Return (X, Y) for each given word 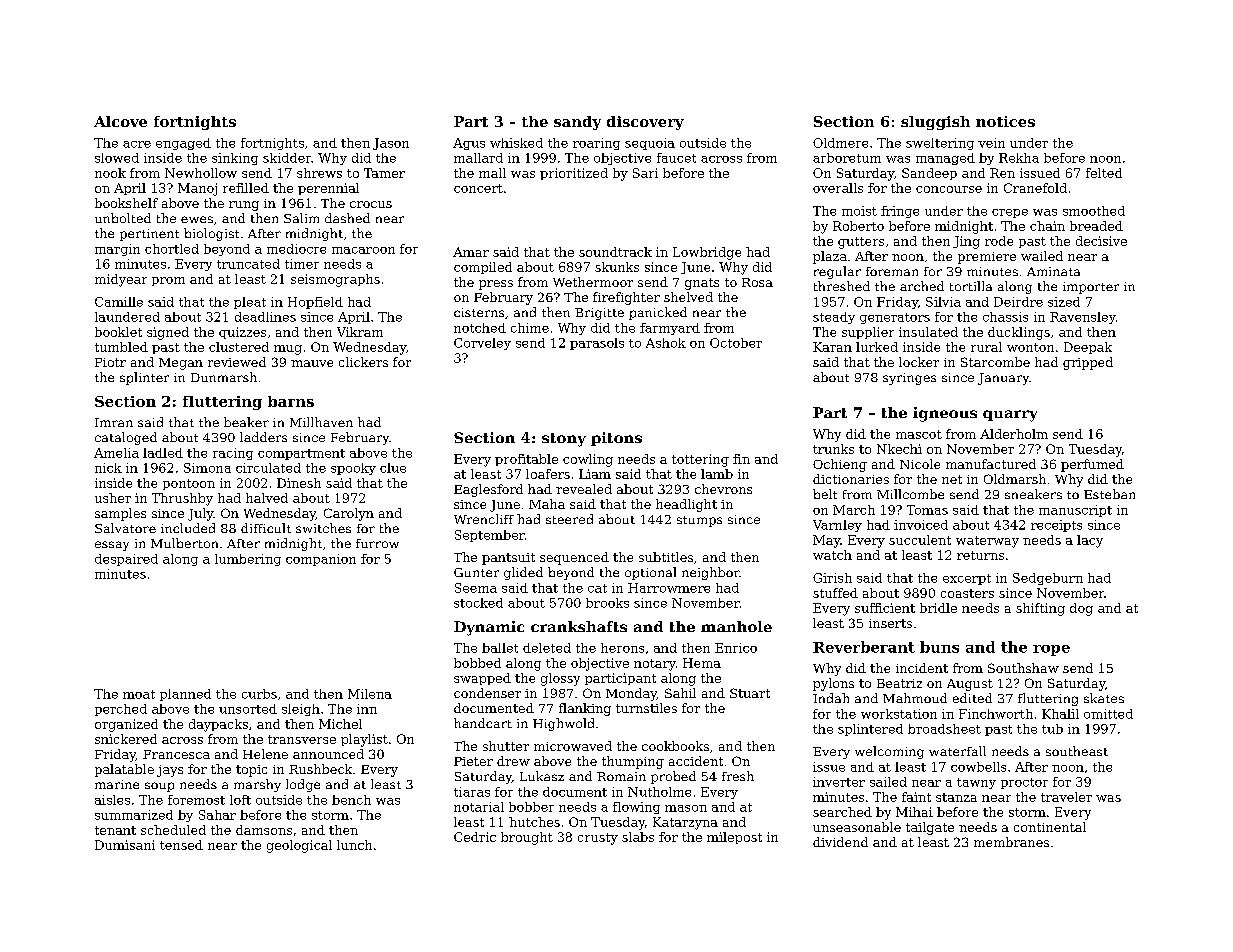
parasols (597, 344)
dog (1081, 609)
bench (351, 800)
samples (120, 514)
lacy (1090, 541)
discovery (645, 123)
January (1003, 379)
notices (1005, 121)
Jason (391, 144)
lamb (717, 474)
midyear (121, 280)
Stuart (750, 693)
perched (121, 710)
